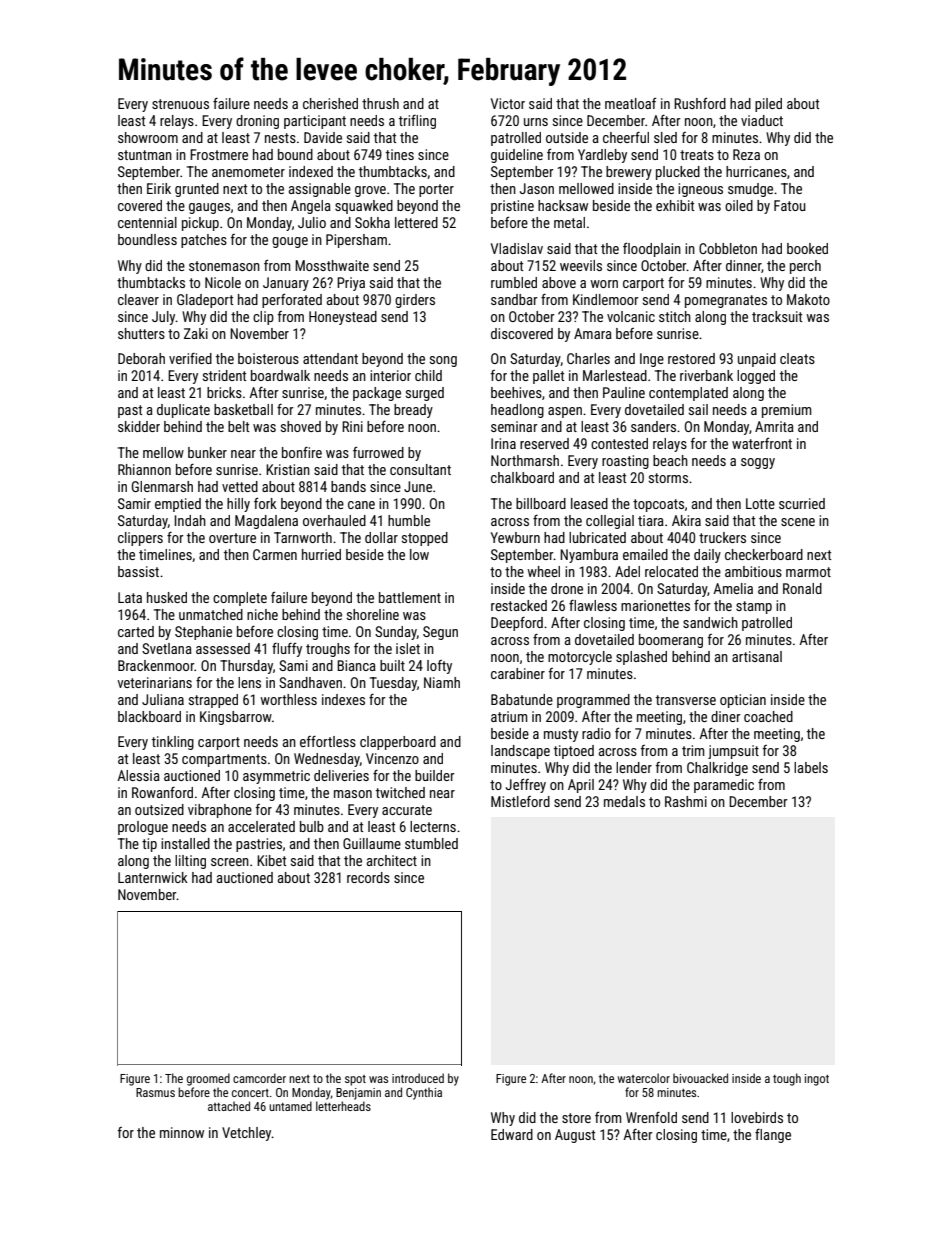 This document has width=952, height=1233. I want to click on volcanic, so click(631, 316).
